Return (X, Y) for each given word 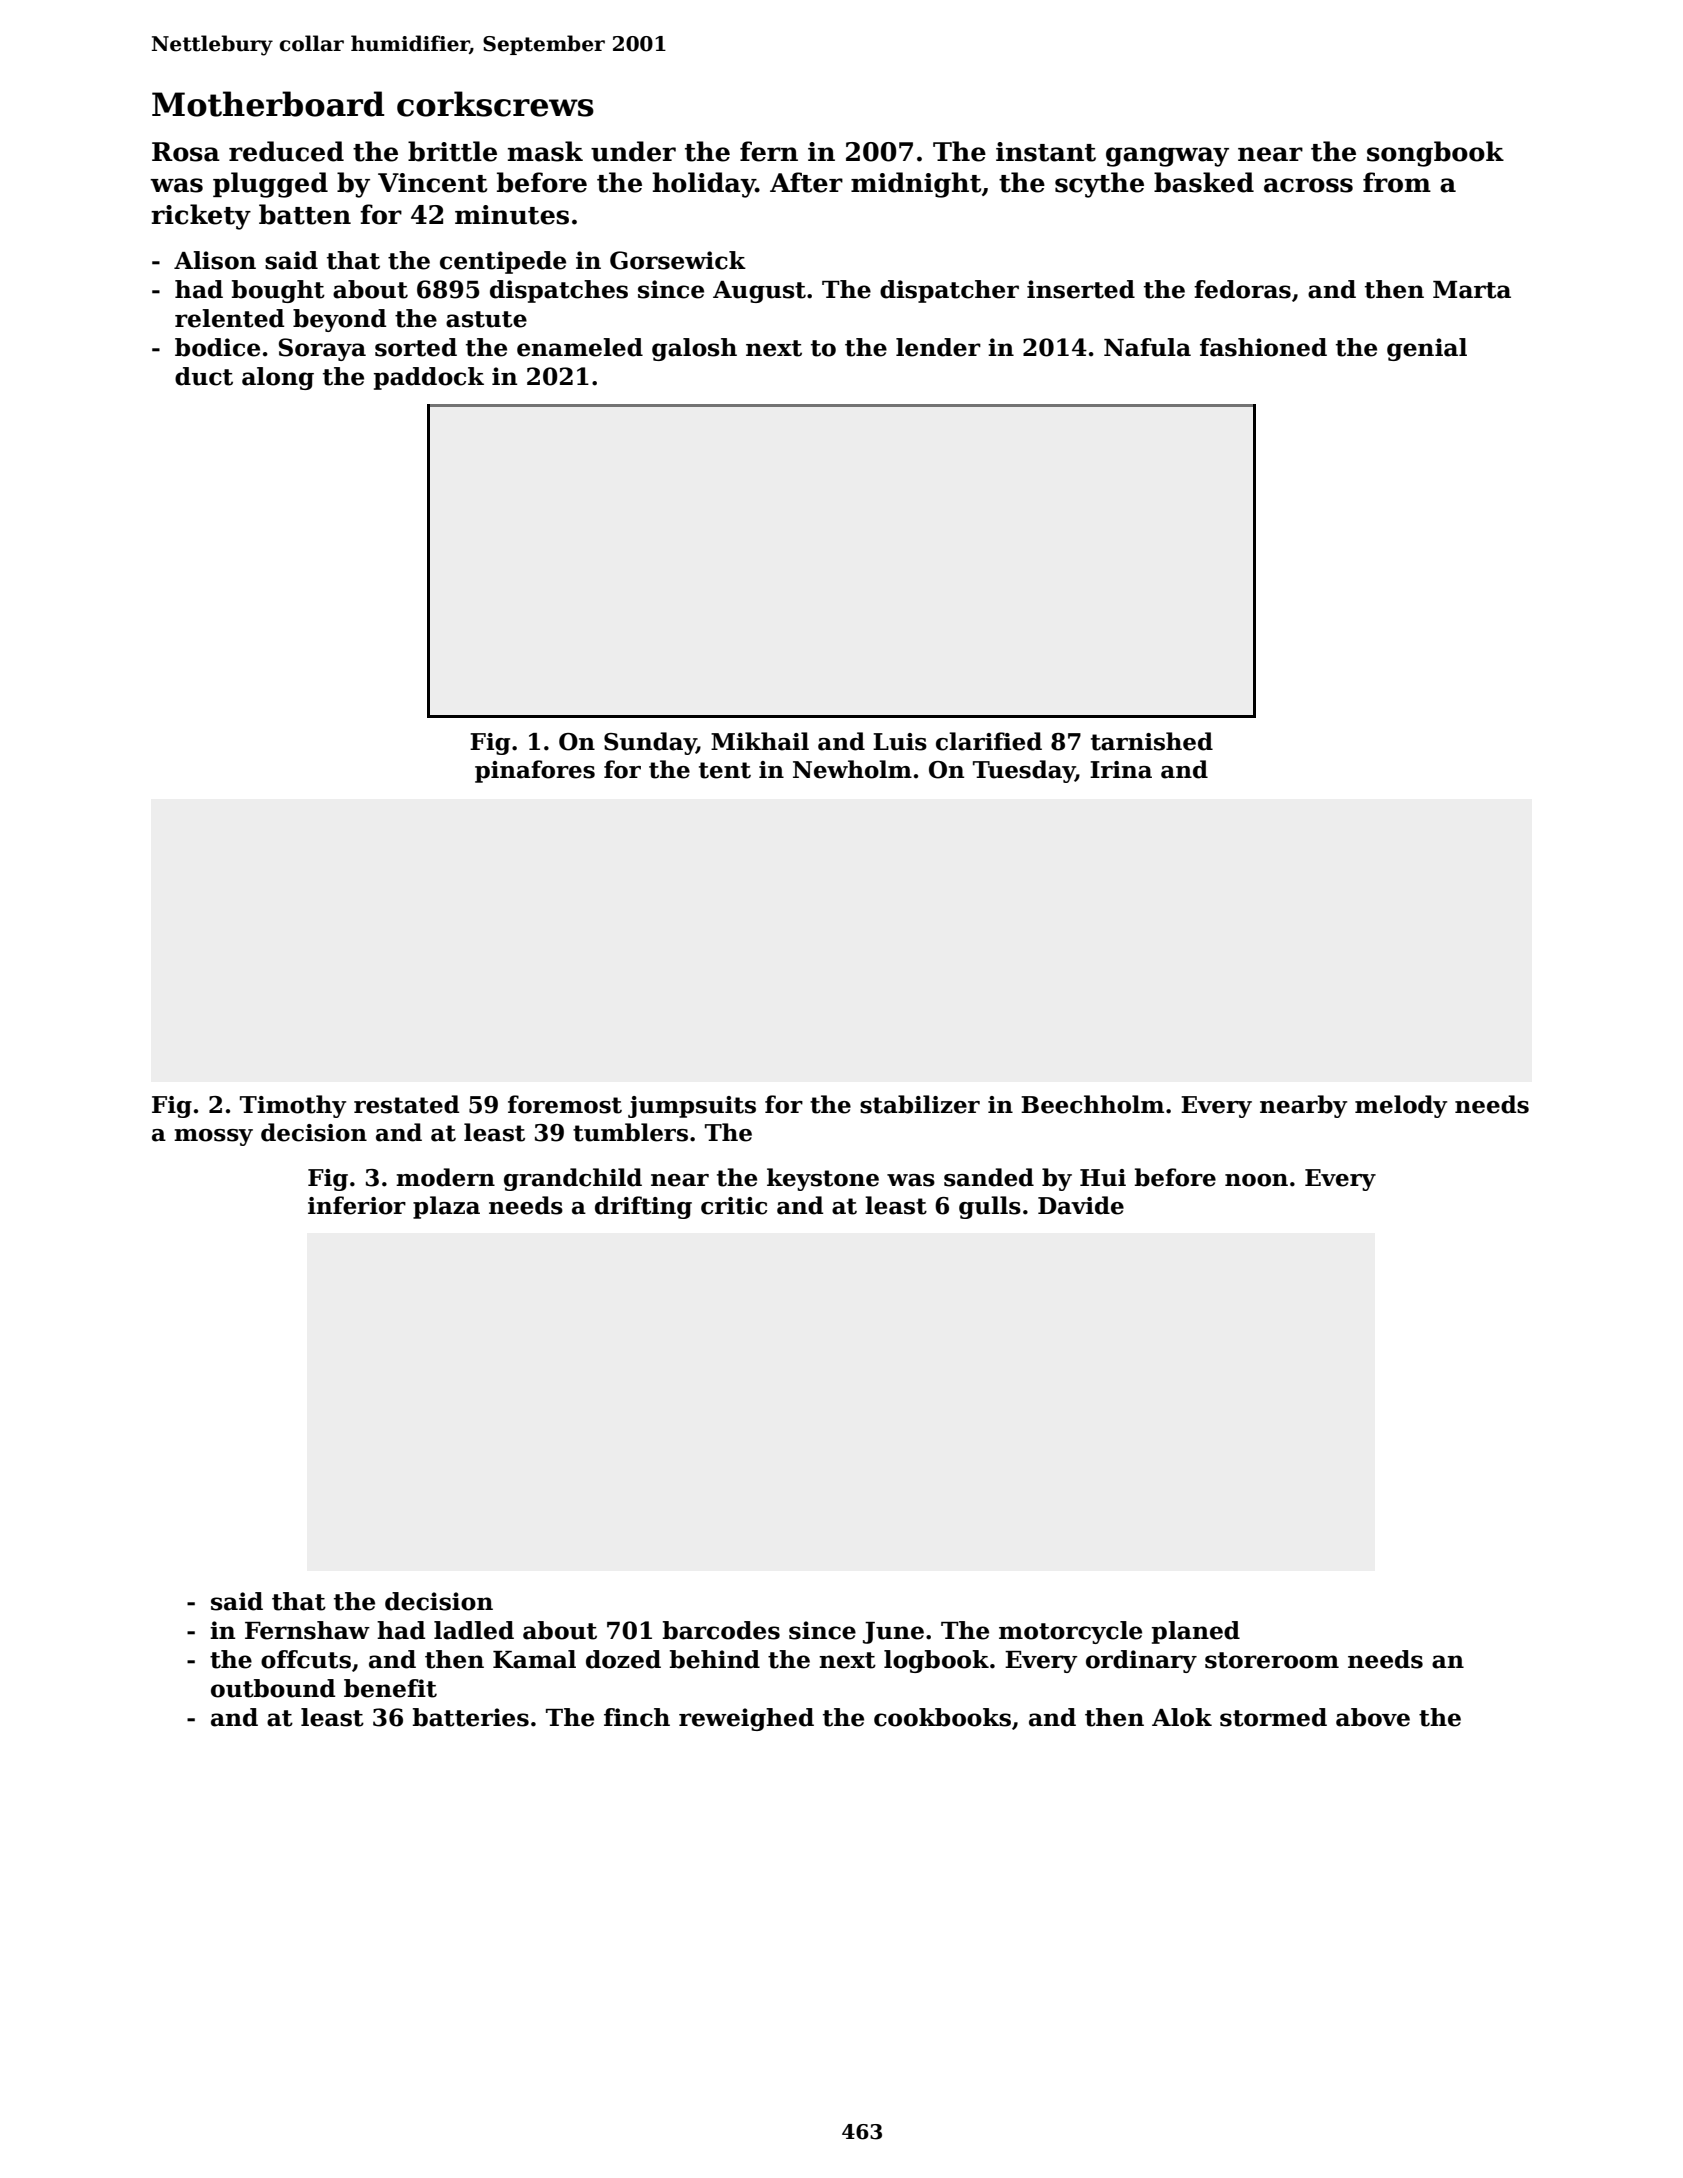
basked (1204, 182)
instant (1046, 152)
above (1373, 1717)
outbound (273, 1688)
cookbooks (942, 1717)
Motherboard (268, 104)
